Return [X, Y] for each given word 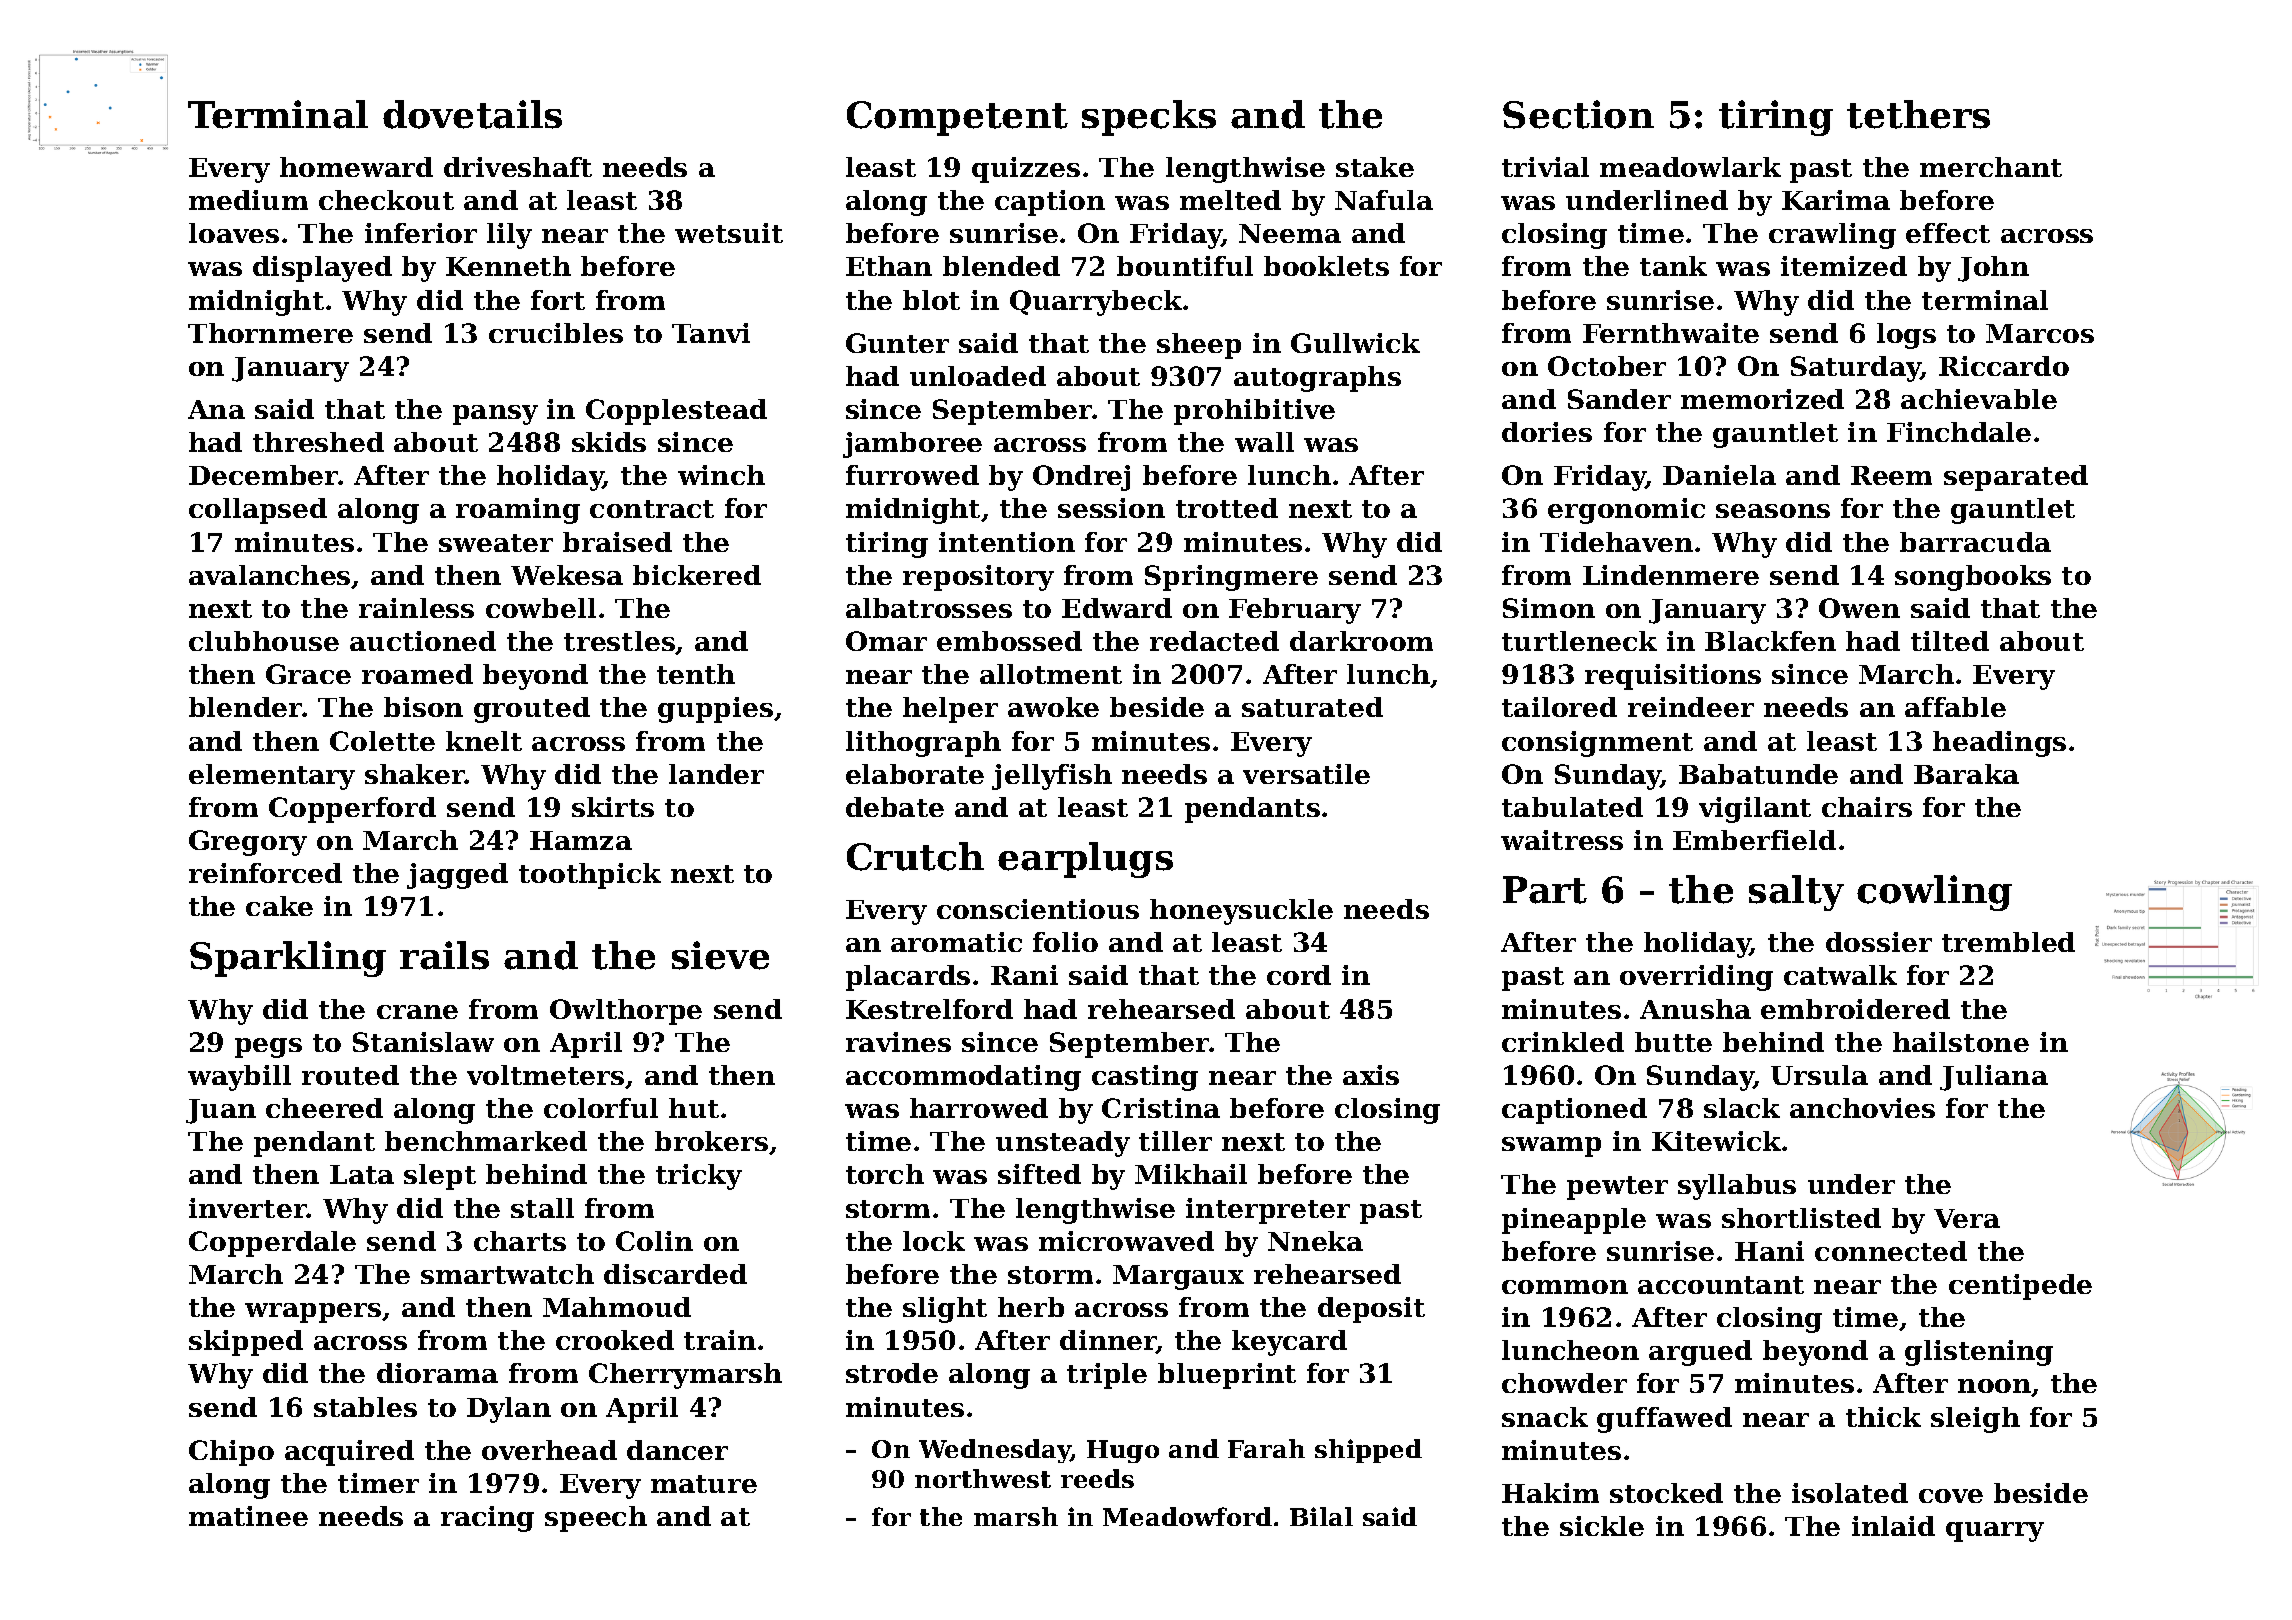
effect [1948, 233]
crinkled [1563, 1042]
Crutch [915, 856]
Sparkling [288, 959]
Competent [957, 118]
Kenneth [508, 266]
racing [487, 1519]
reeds [1097, 1478]
